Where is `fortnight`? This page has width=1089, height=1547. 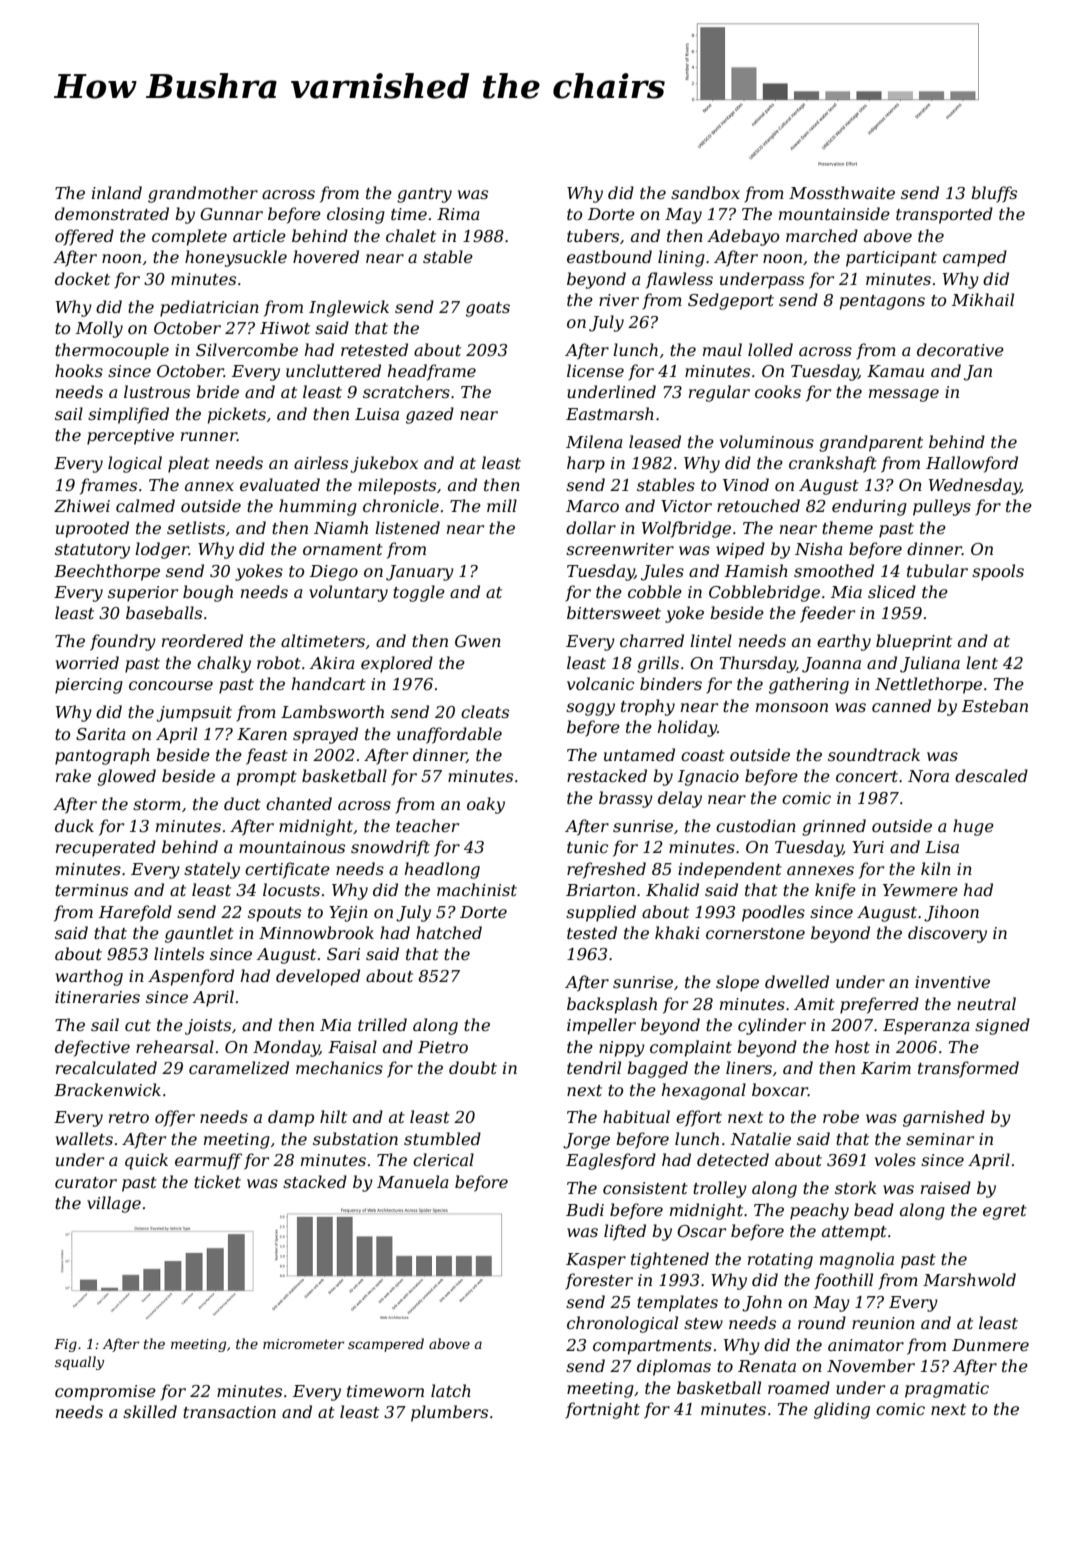 fortnight is located at coordinates (602, 1410).
